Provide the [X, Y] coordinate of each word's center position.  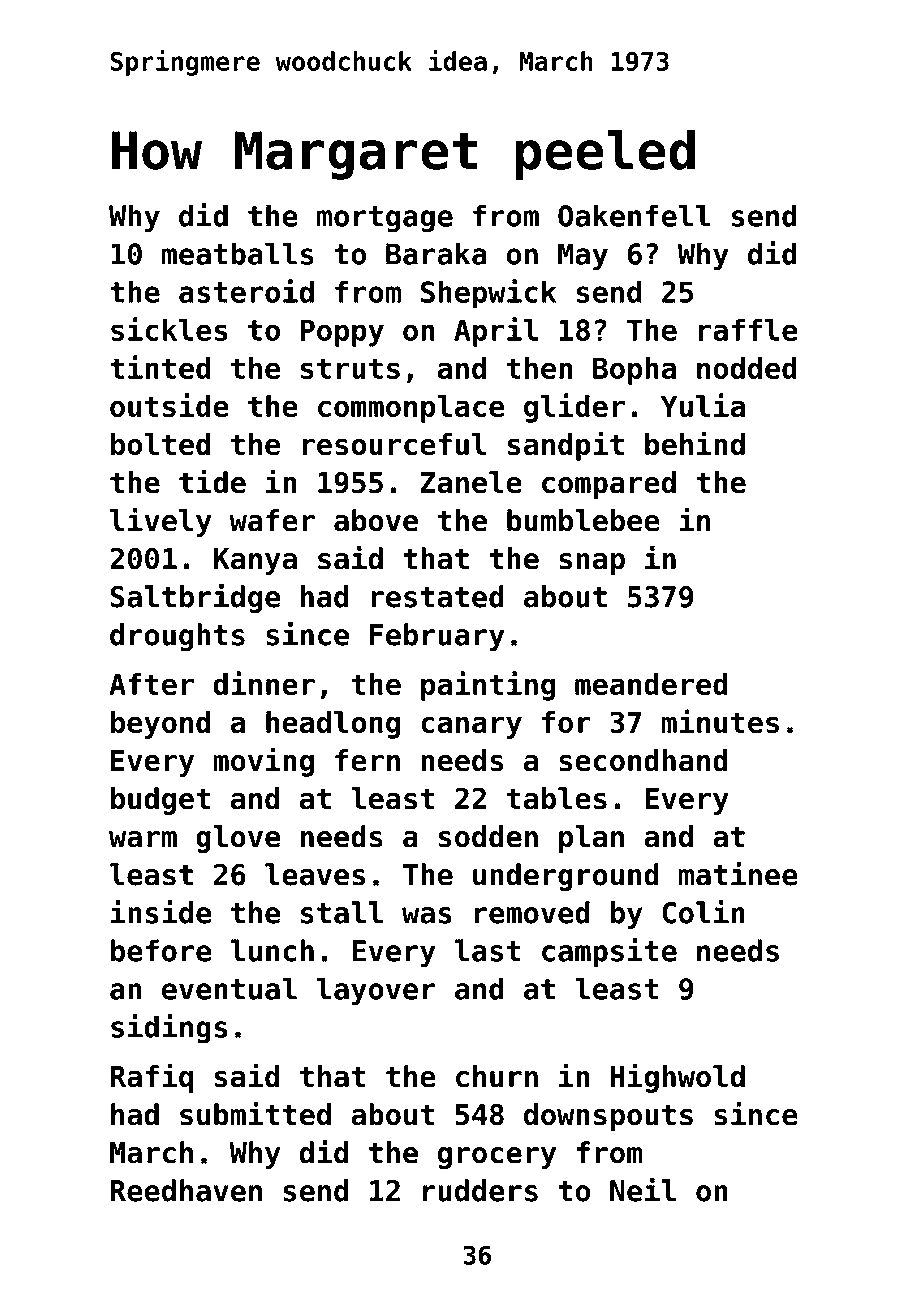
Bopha [634, 371]
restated [437, 596]
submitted [255, 1113]
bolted [161, 444]
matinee [738, 874]
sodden [488, 836]
